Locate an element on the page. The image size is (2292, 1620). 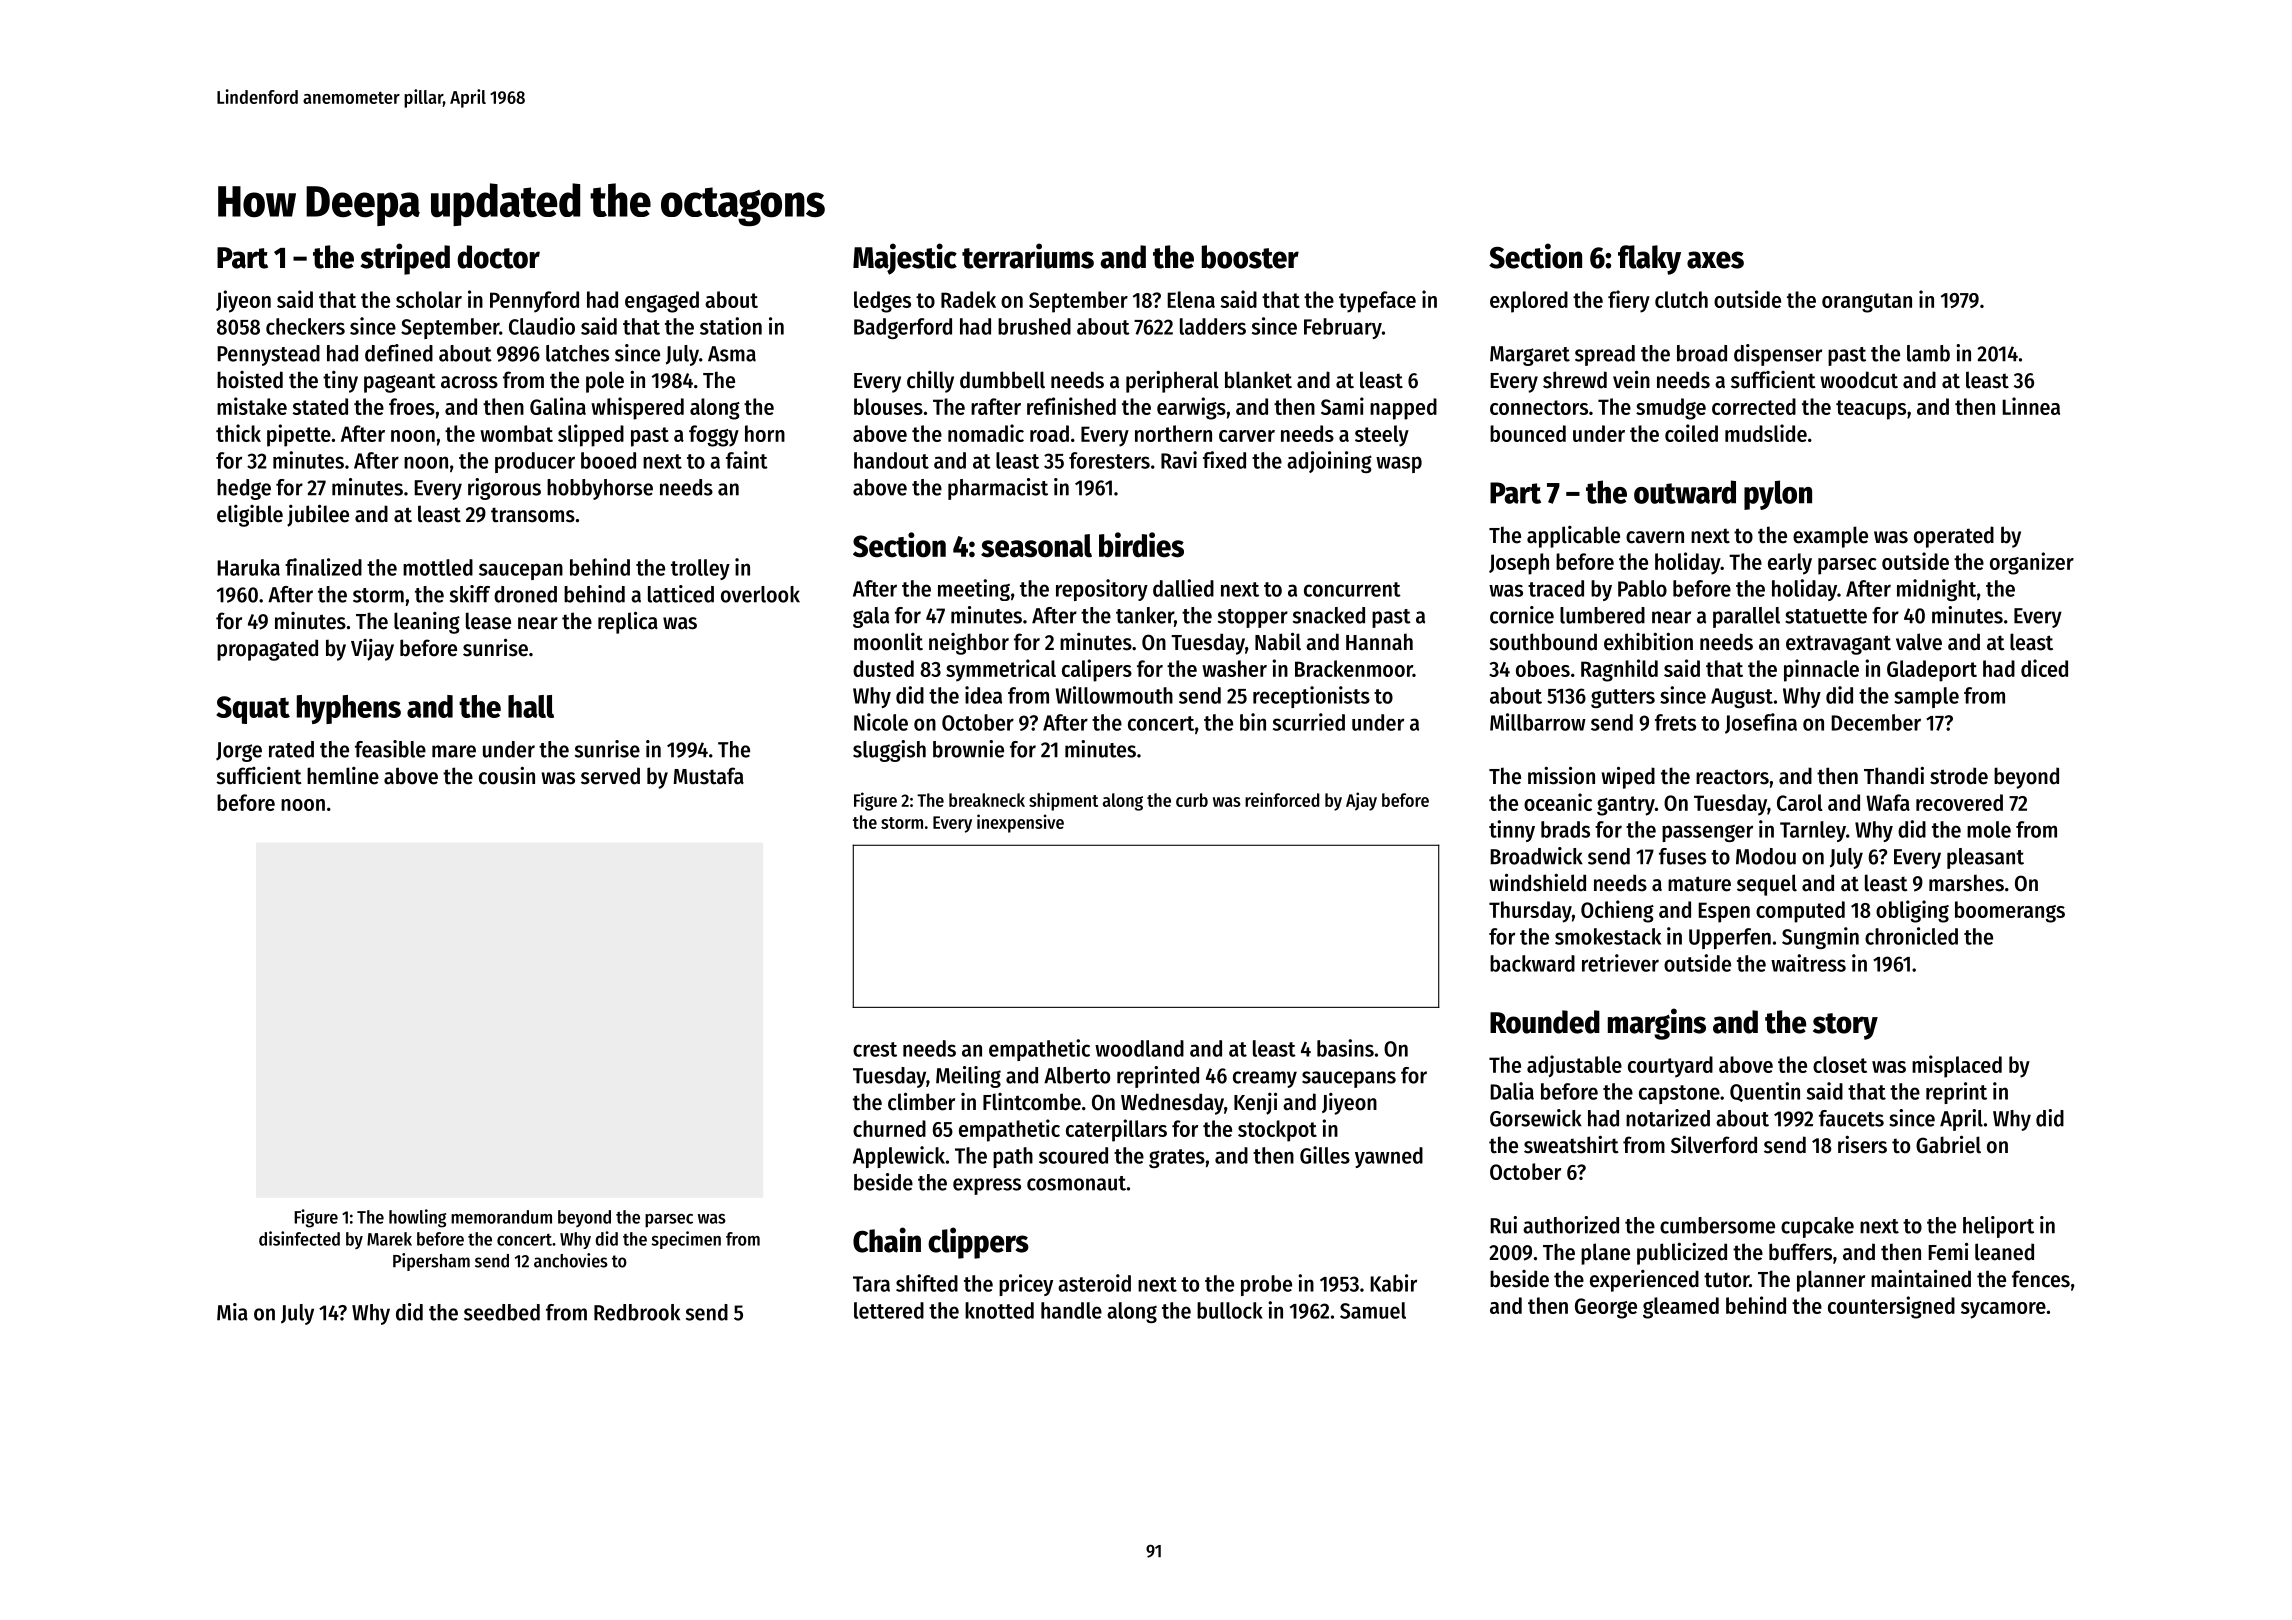
Asma is located at coordinates (732, 354).
